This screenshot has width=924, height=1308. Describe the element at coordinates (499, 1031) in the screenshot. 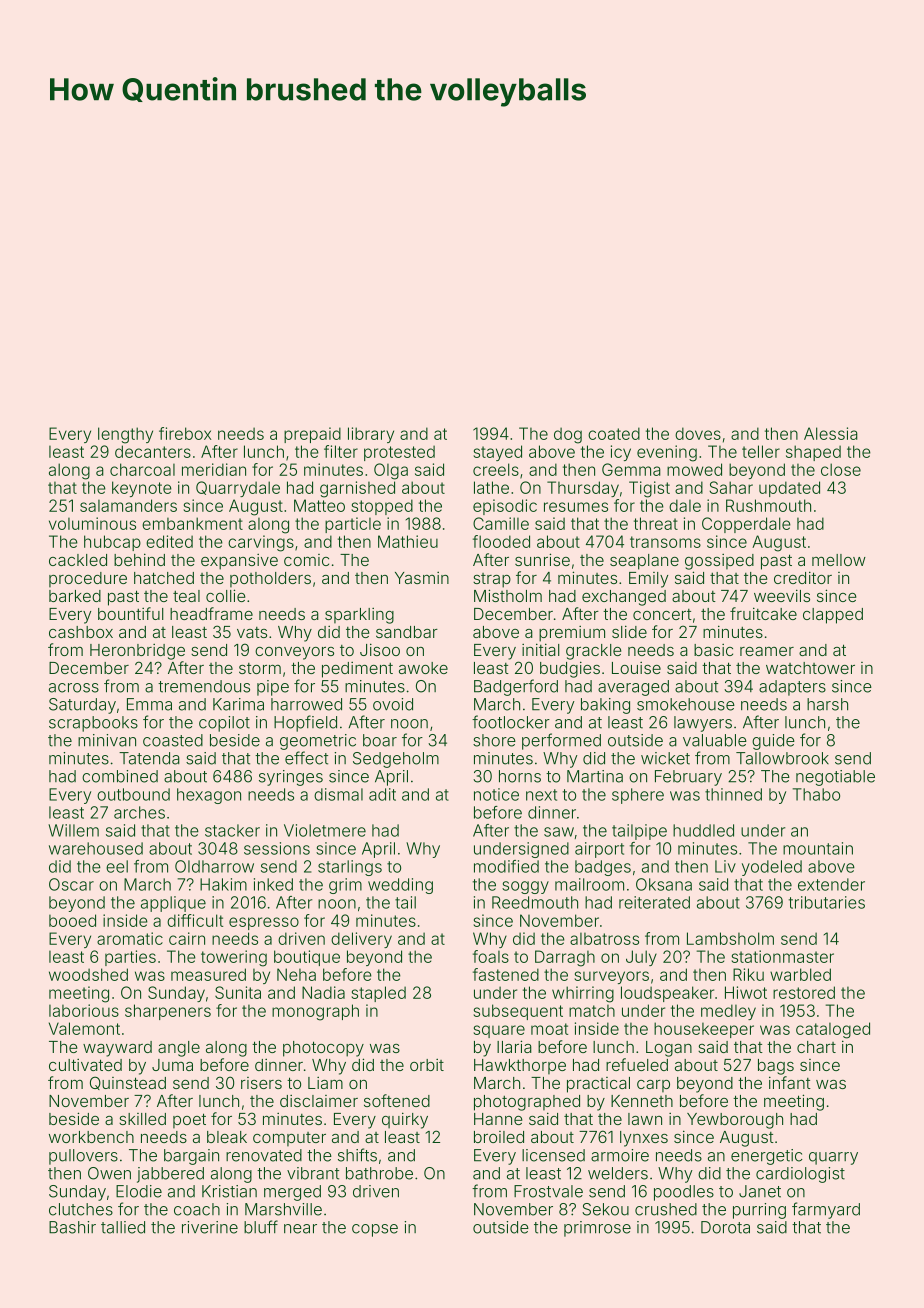

I see `square` at that location.
